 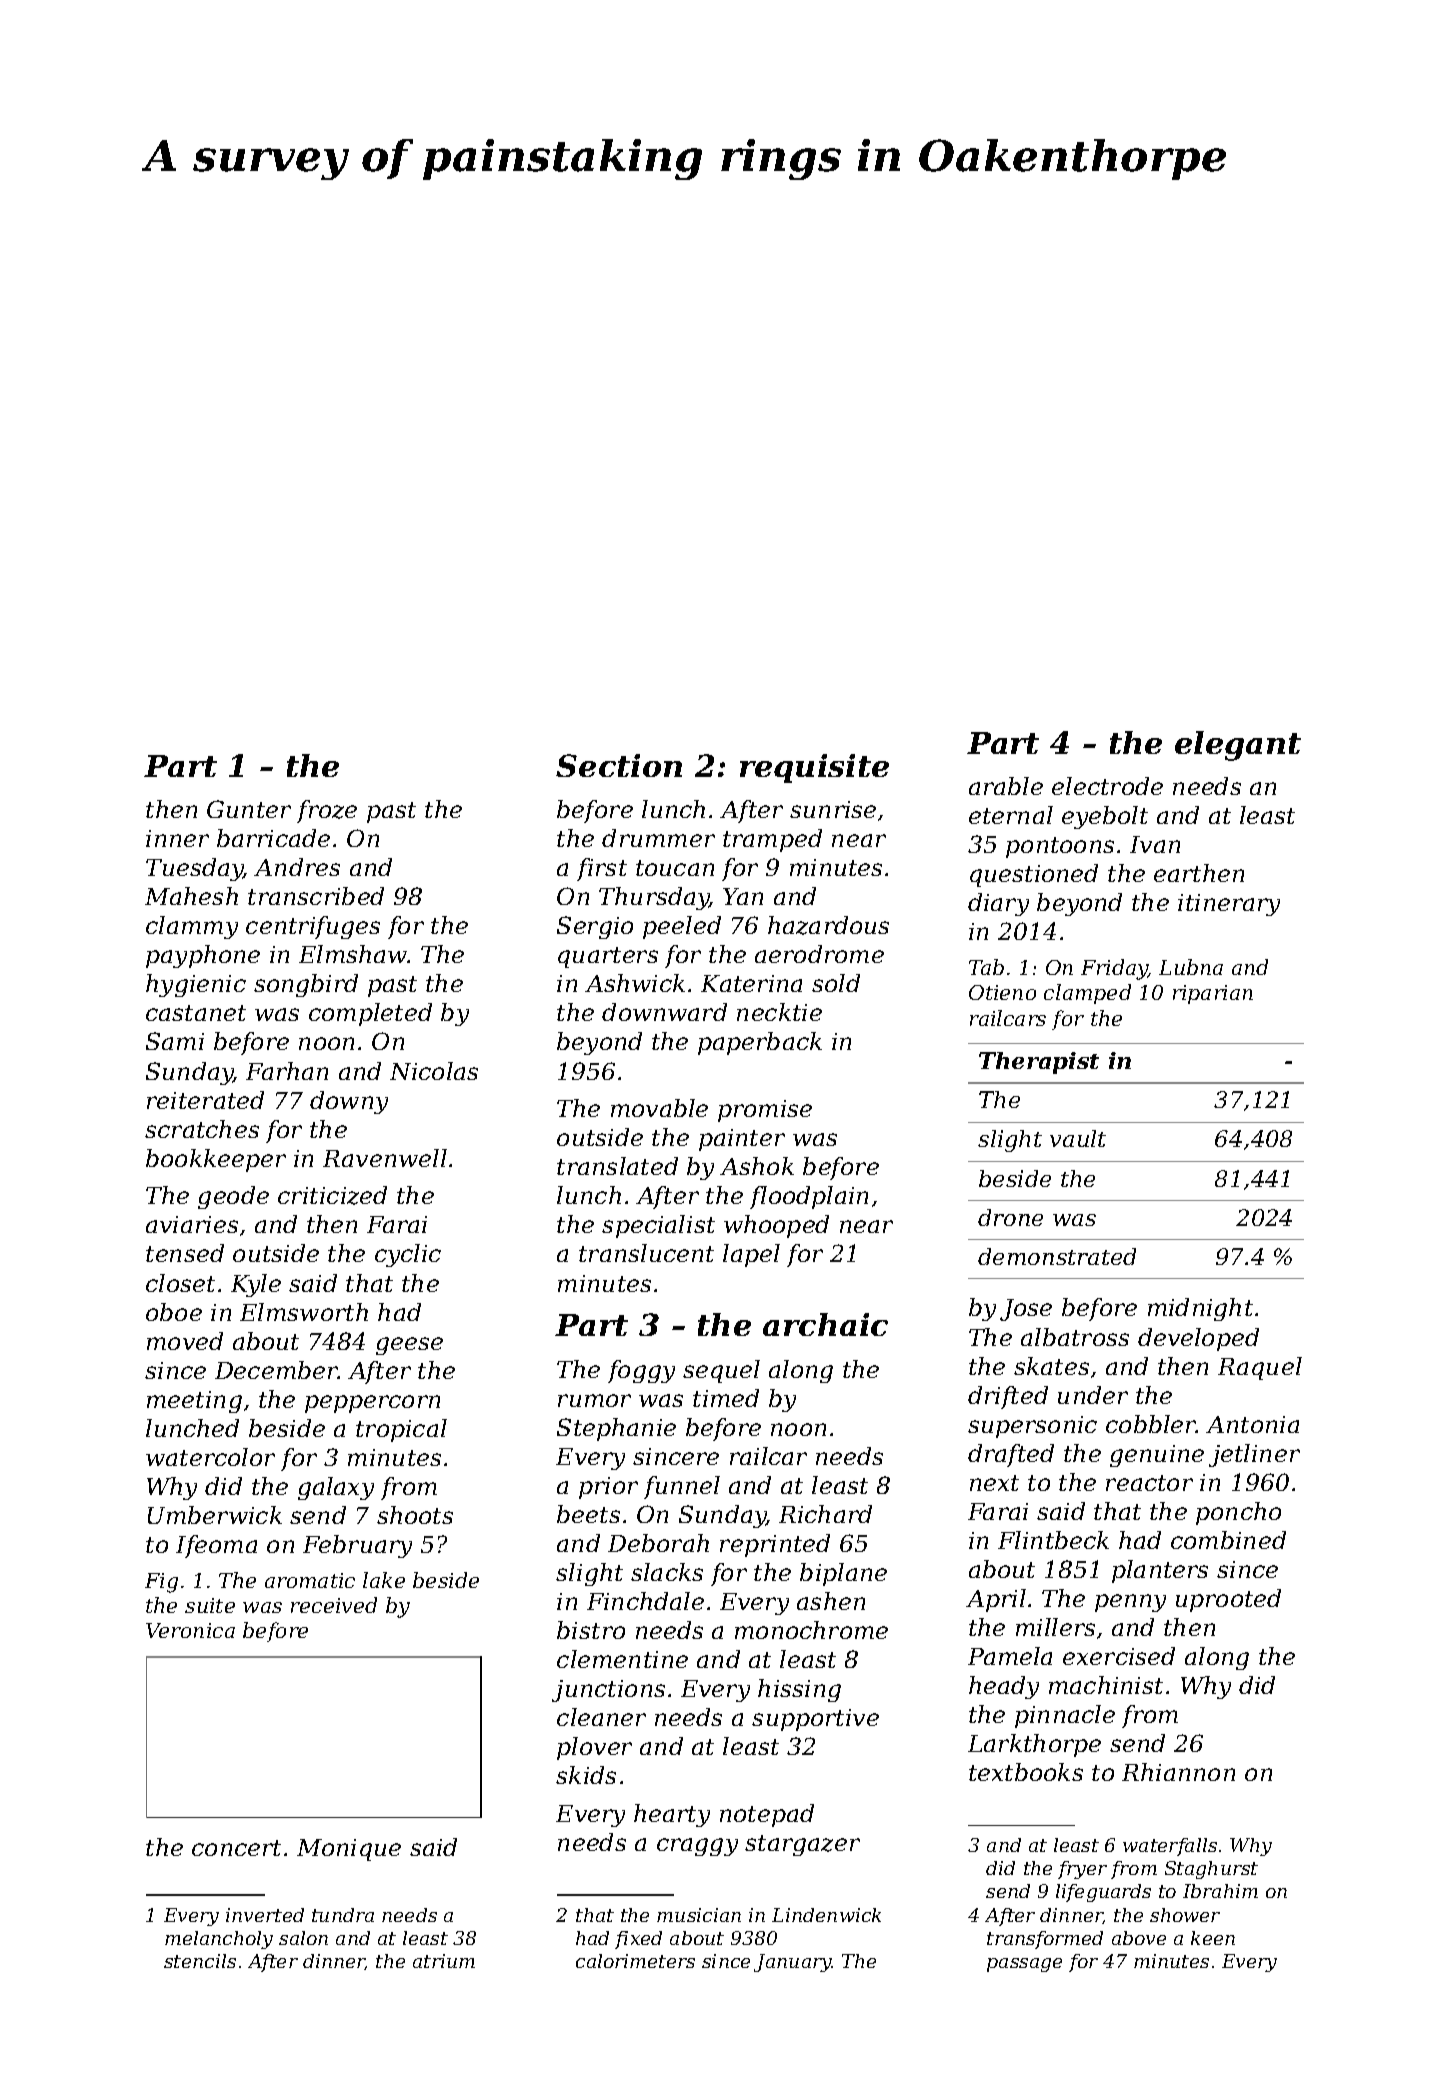 What do you see at coordinates (619, 765) in the page?
I see `Section` at bounding box center [619, 765].
